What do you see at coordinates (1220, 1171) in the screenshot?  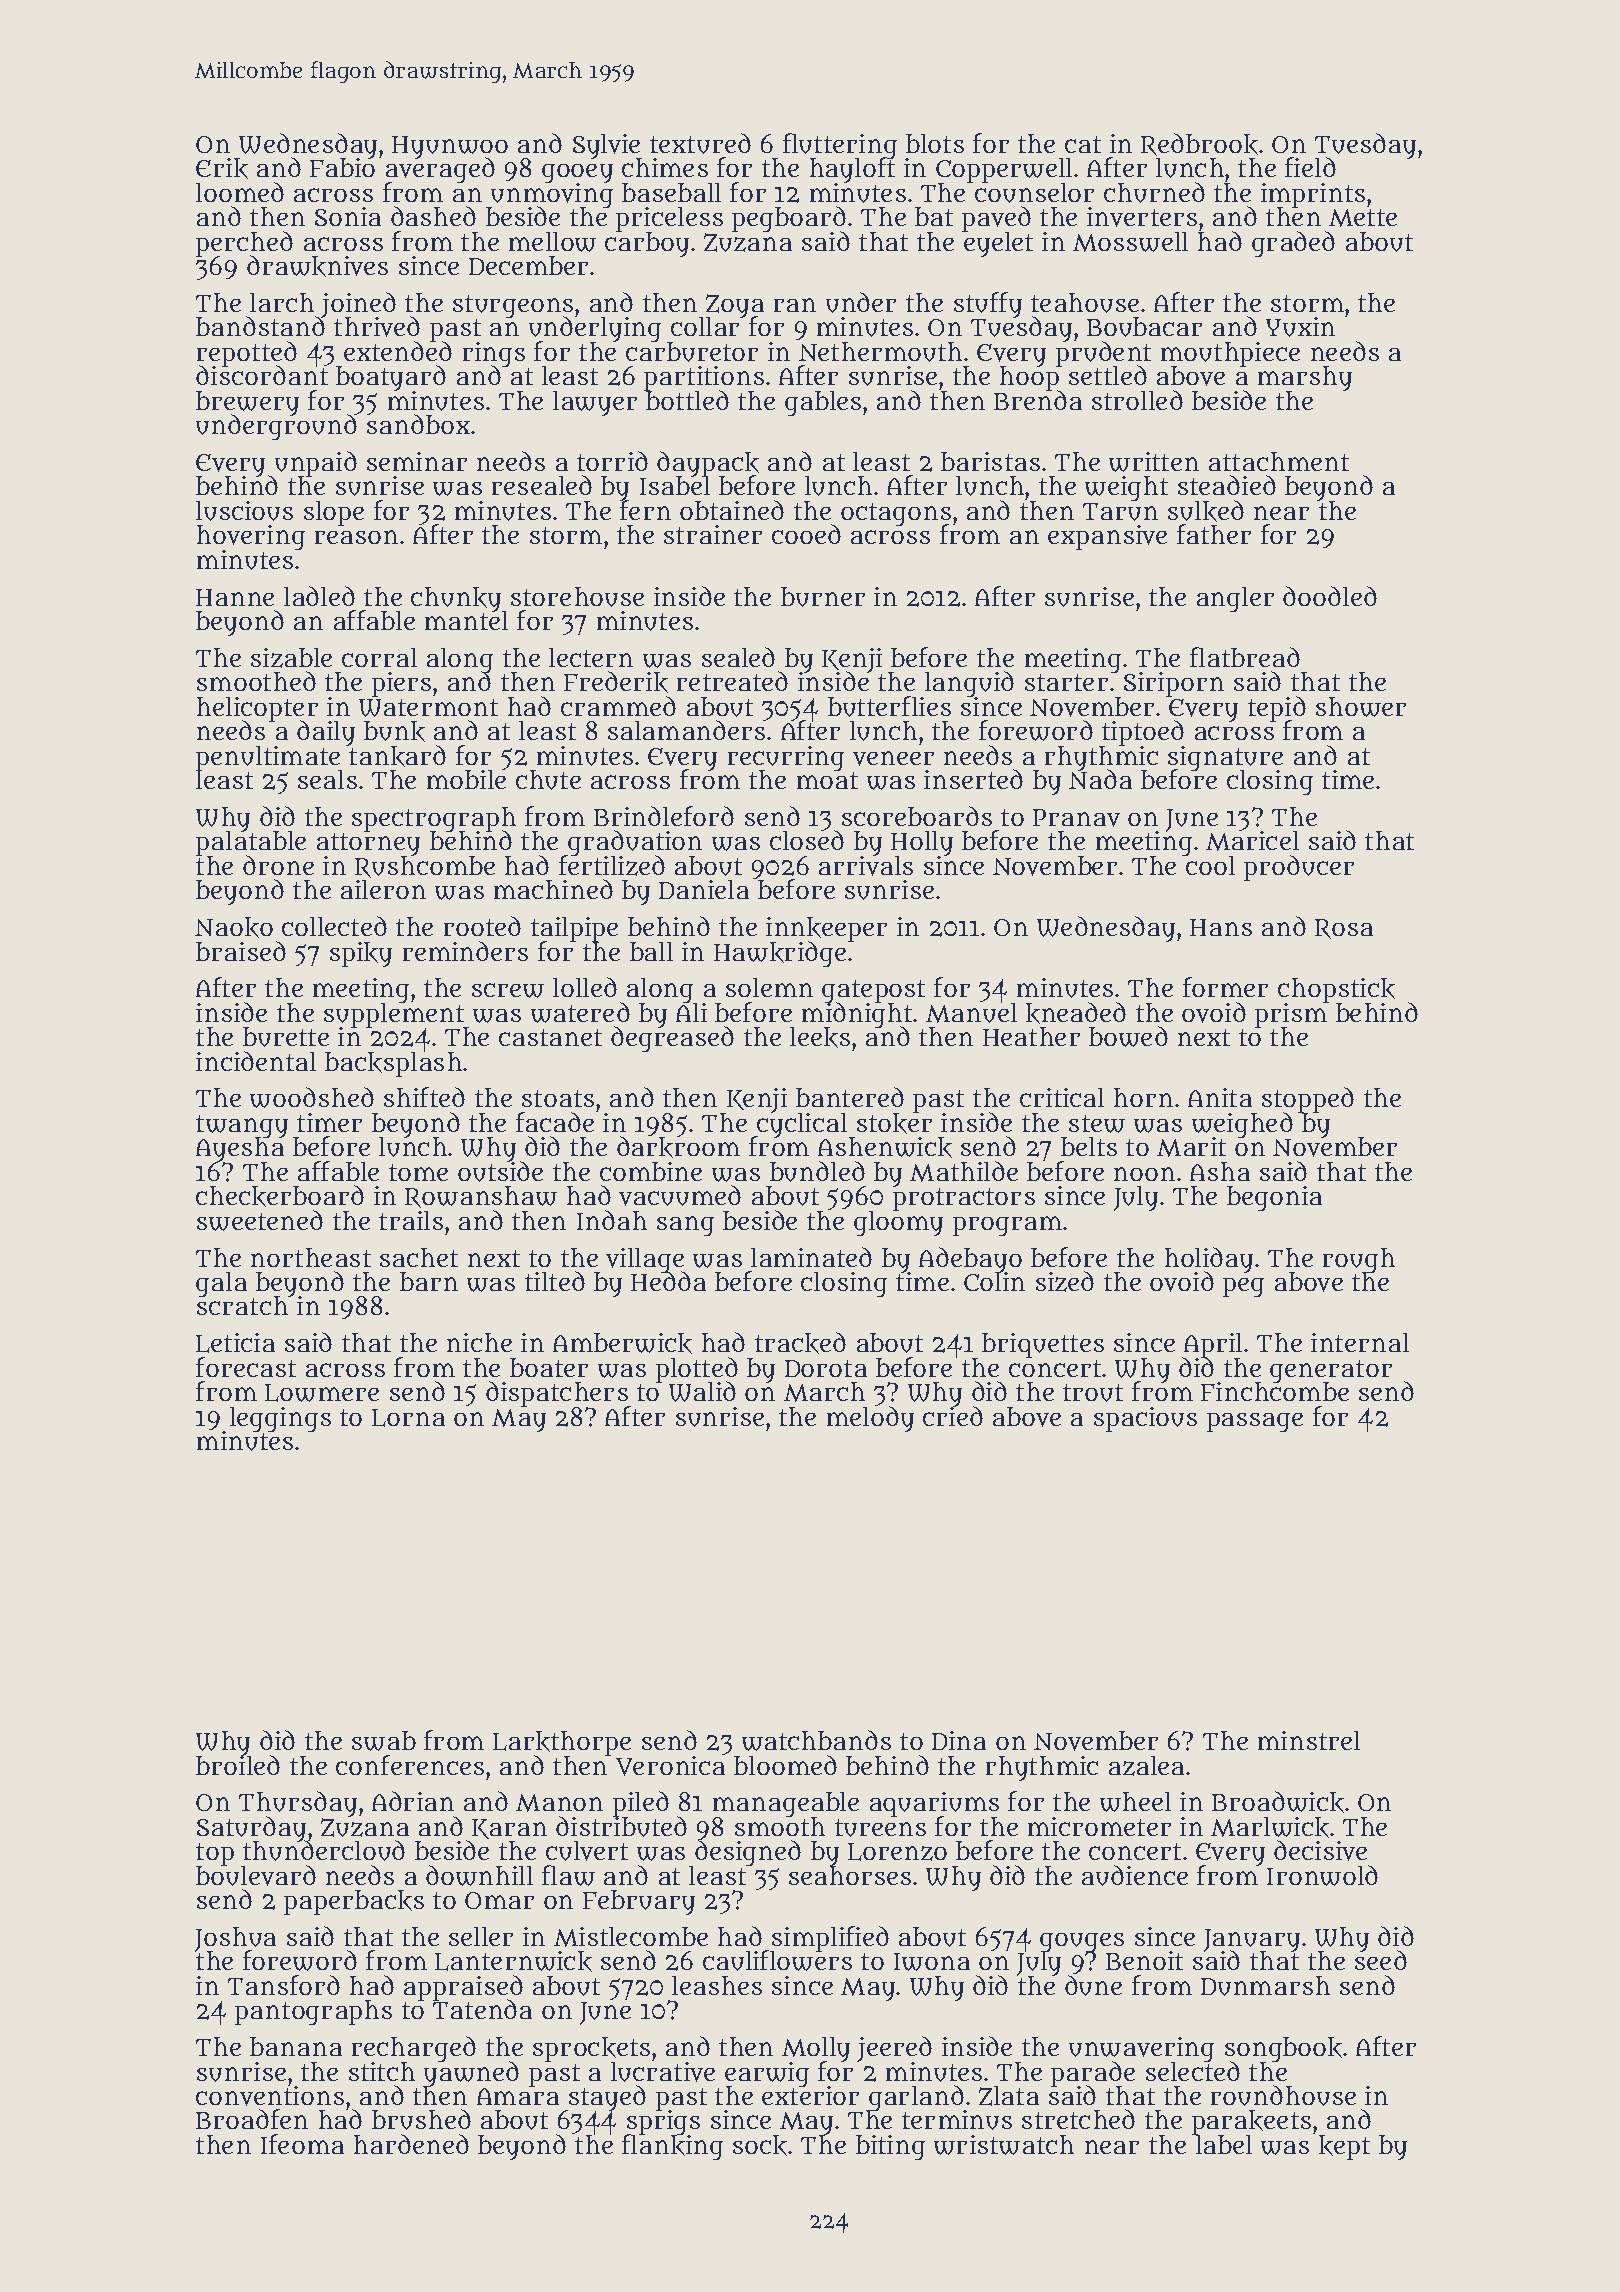 I see `Asha` at bounding box center [1220, 1171].
